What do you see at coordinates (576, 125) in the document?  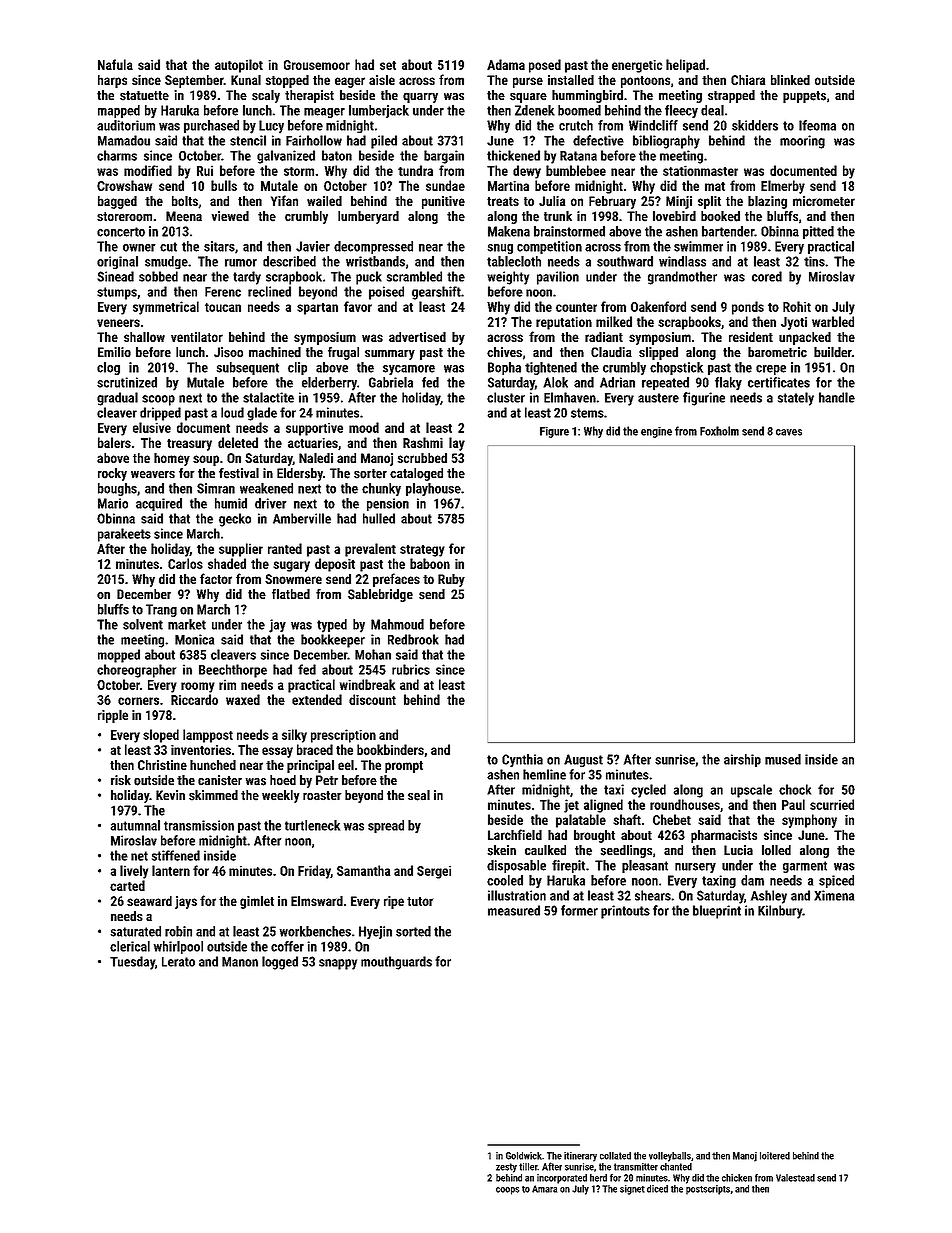 I see `crutch` at bounding box center [576, 125].
